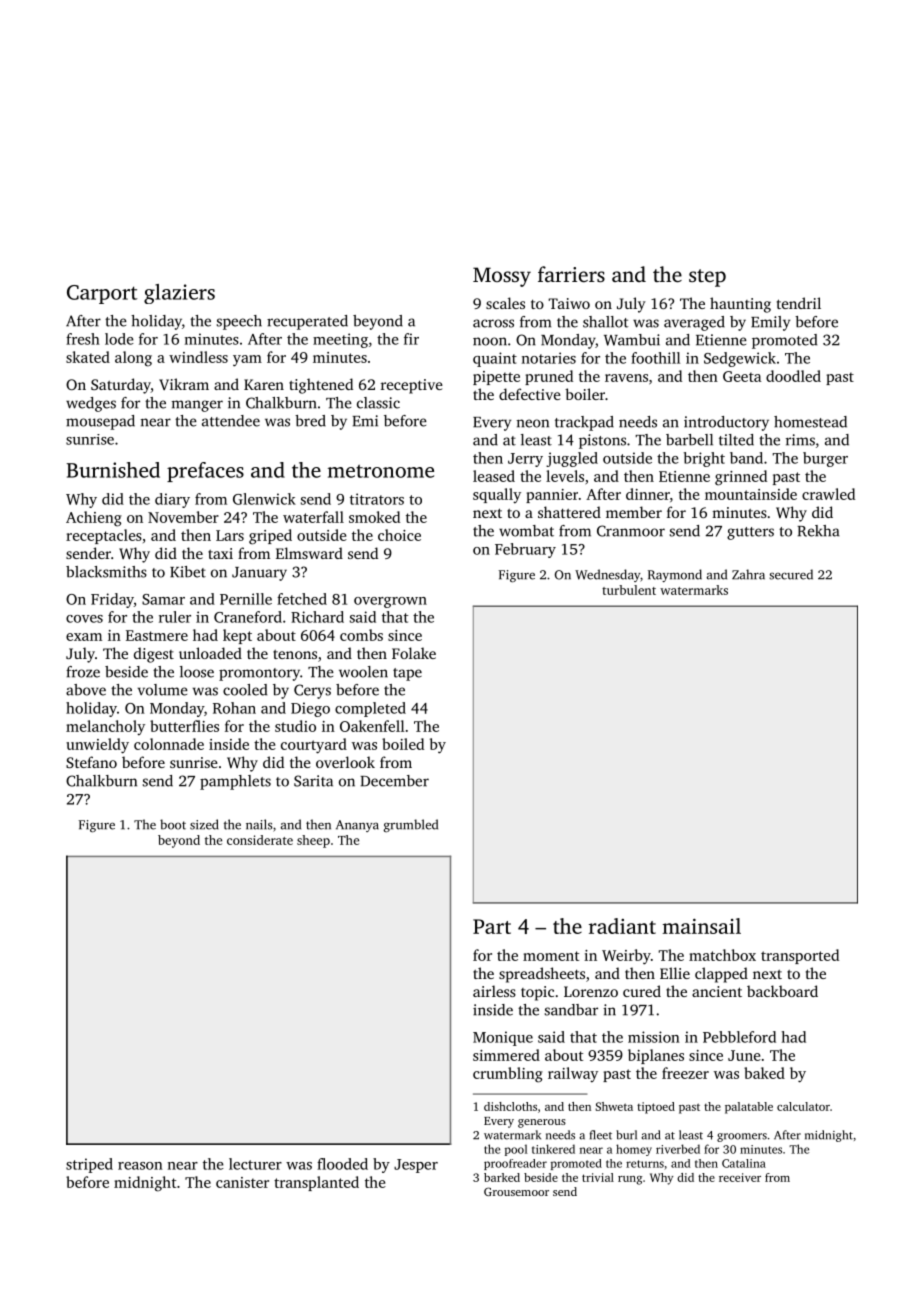  I want to click on ravens, so click(626, 378).
